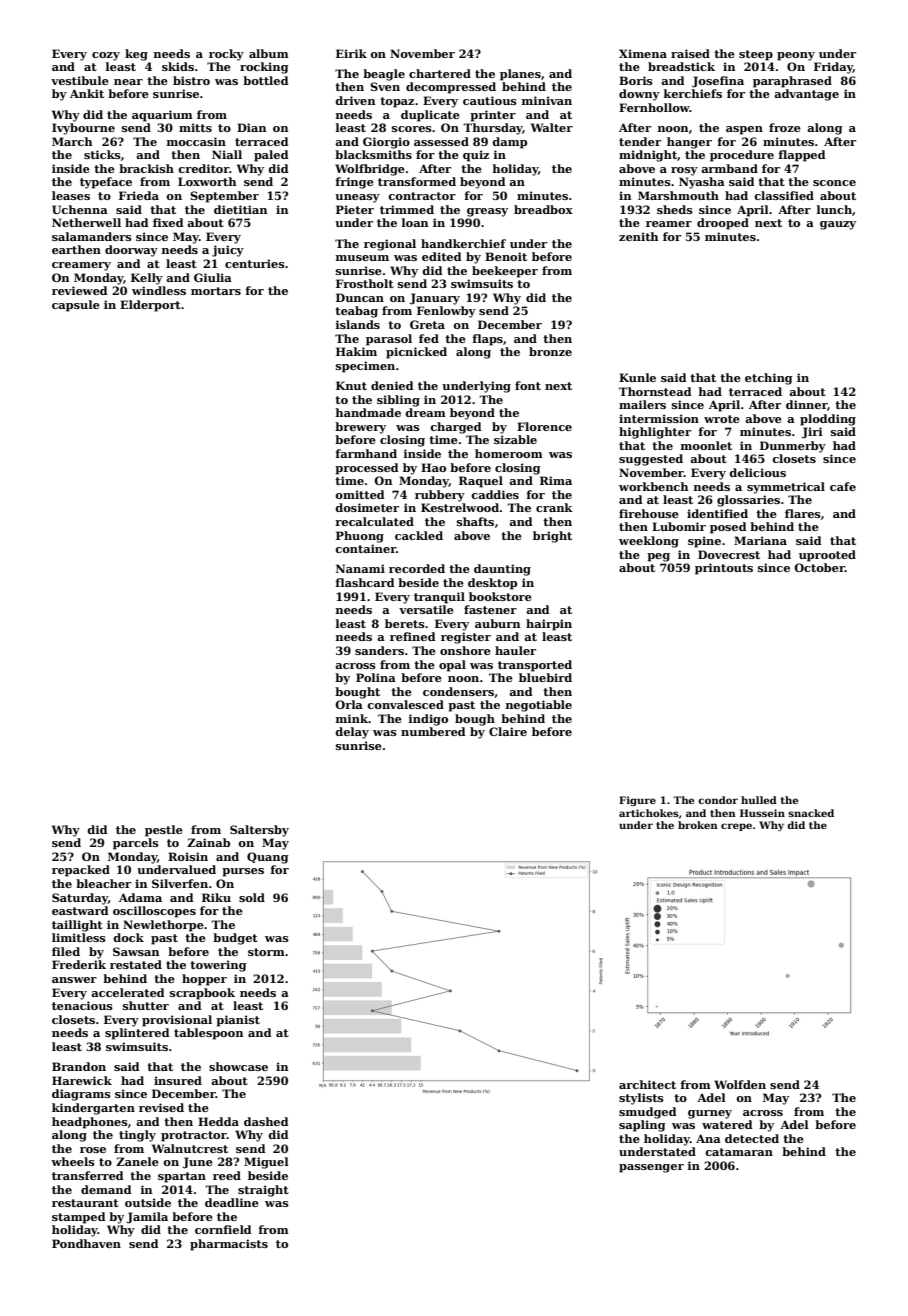  What do you see at coordinates (106, 56) in the page?
I see `cozy` at bounding box center [106, 56].
